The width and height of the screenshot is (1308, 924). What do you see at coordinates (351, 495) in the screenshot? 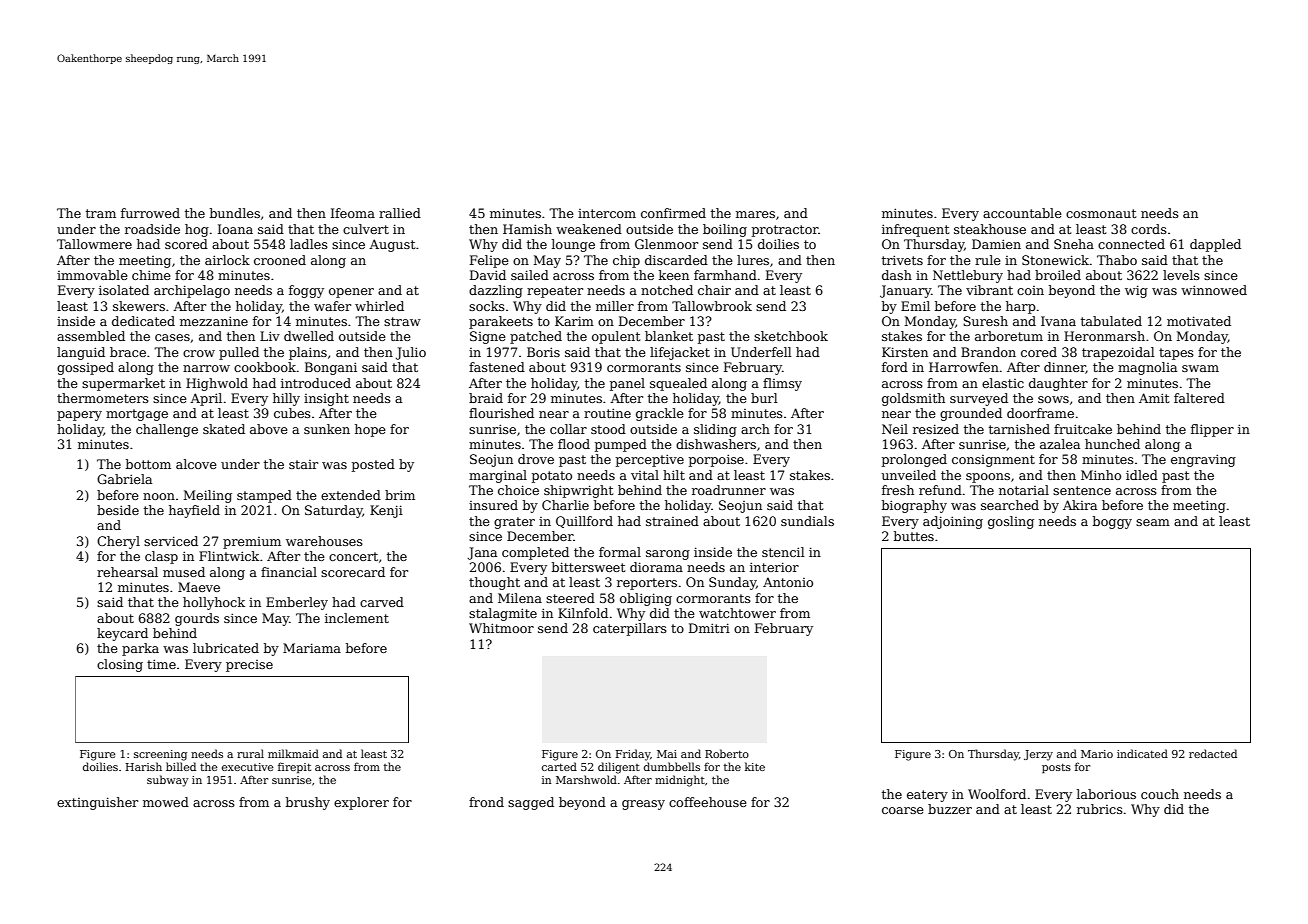
I see `extended` at bounding box center [351, 495].
